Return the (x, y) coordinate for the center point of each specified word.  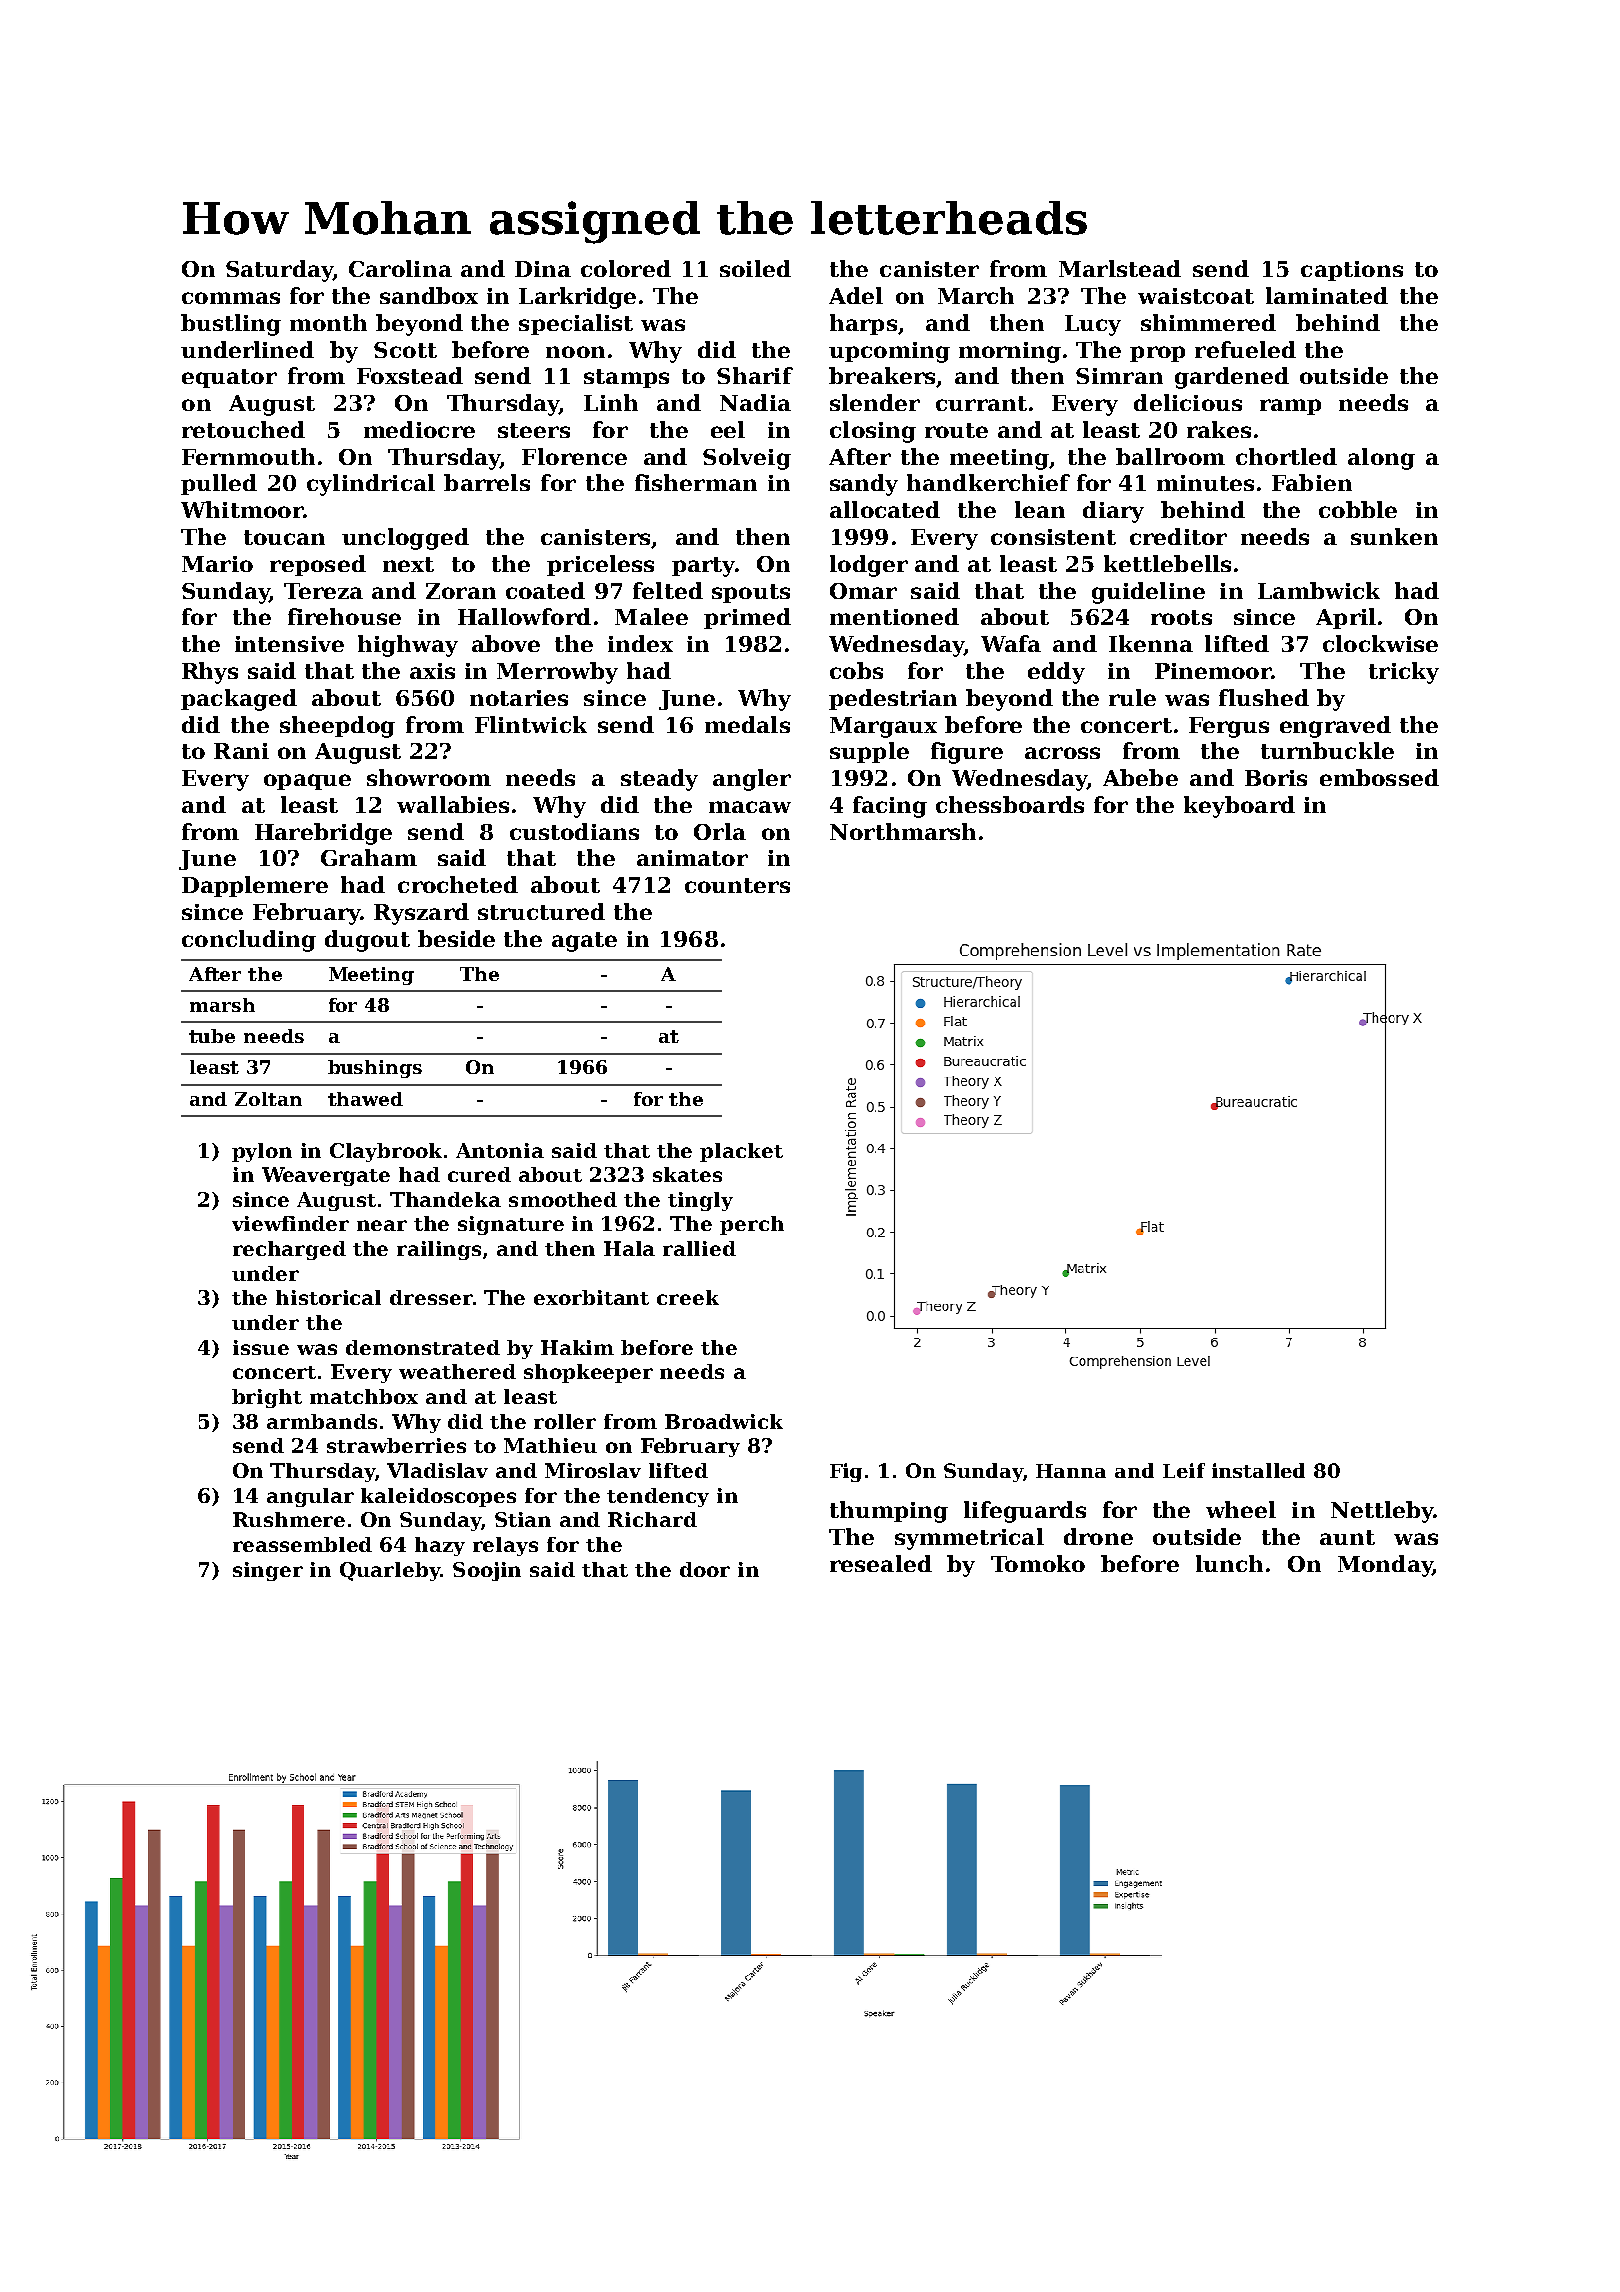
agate (584, 942)
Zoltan (268, 1099)
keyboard (1239, 807)
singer (268, 1571)
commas (231, 298)
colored (626, 268)
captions (1352, 271)
